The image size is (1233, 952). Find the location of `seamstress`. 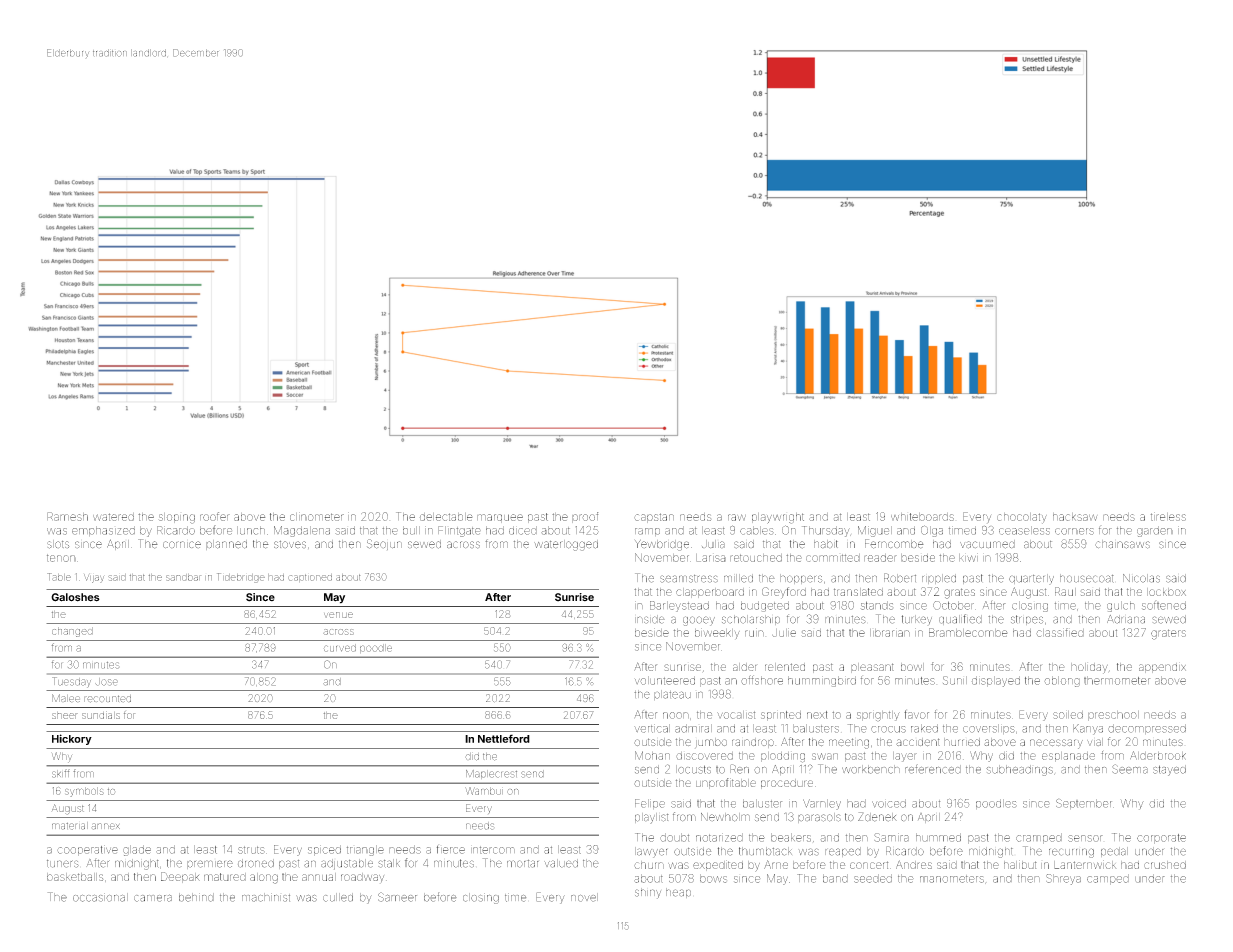

seamstress is located at coordinates (689, 579).
